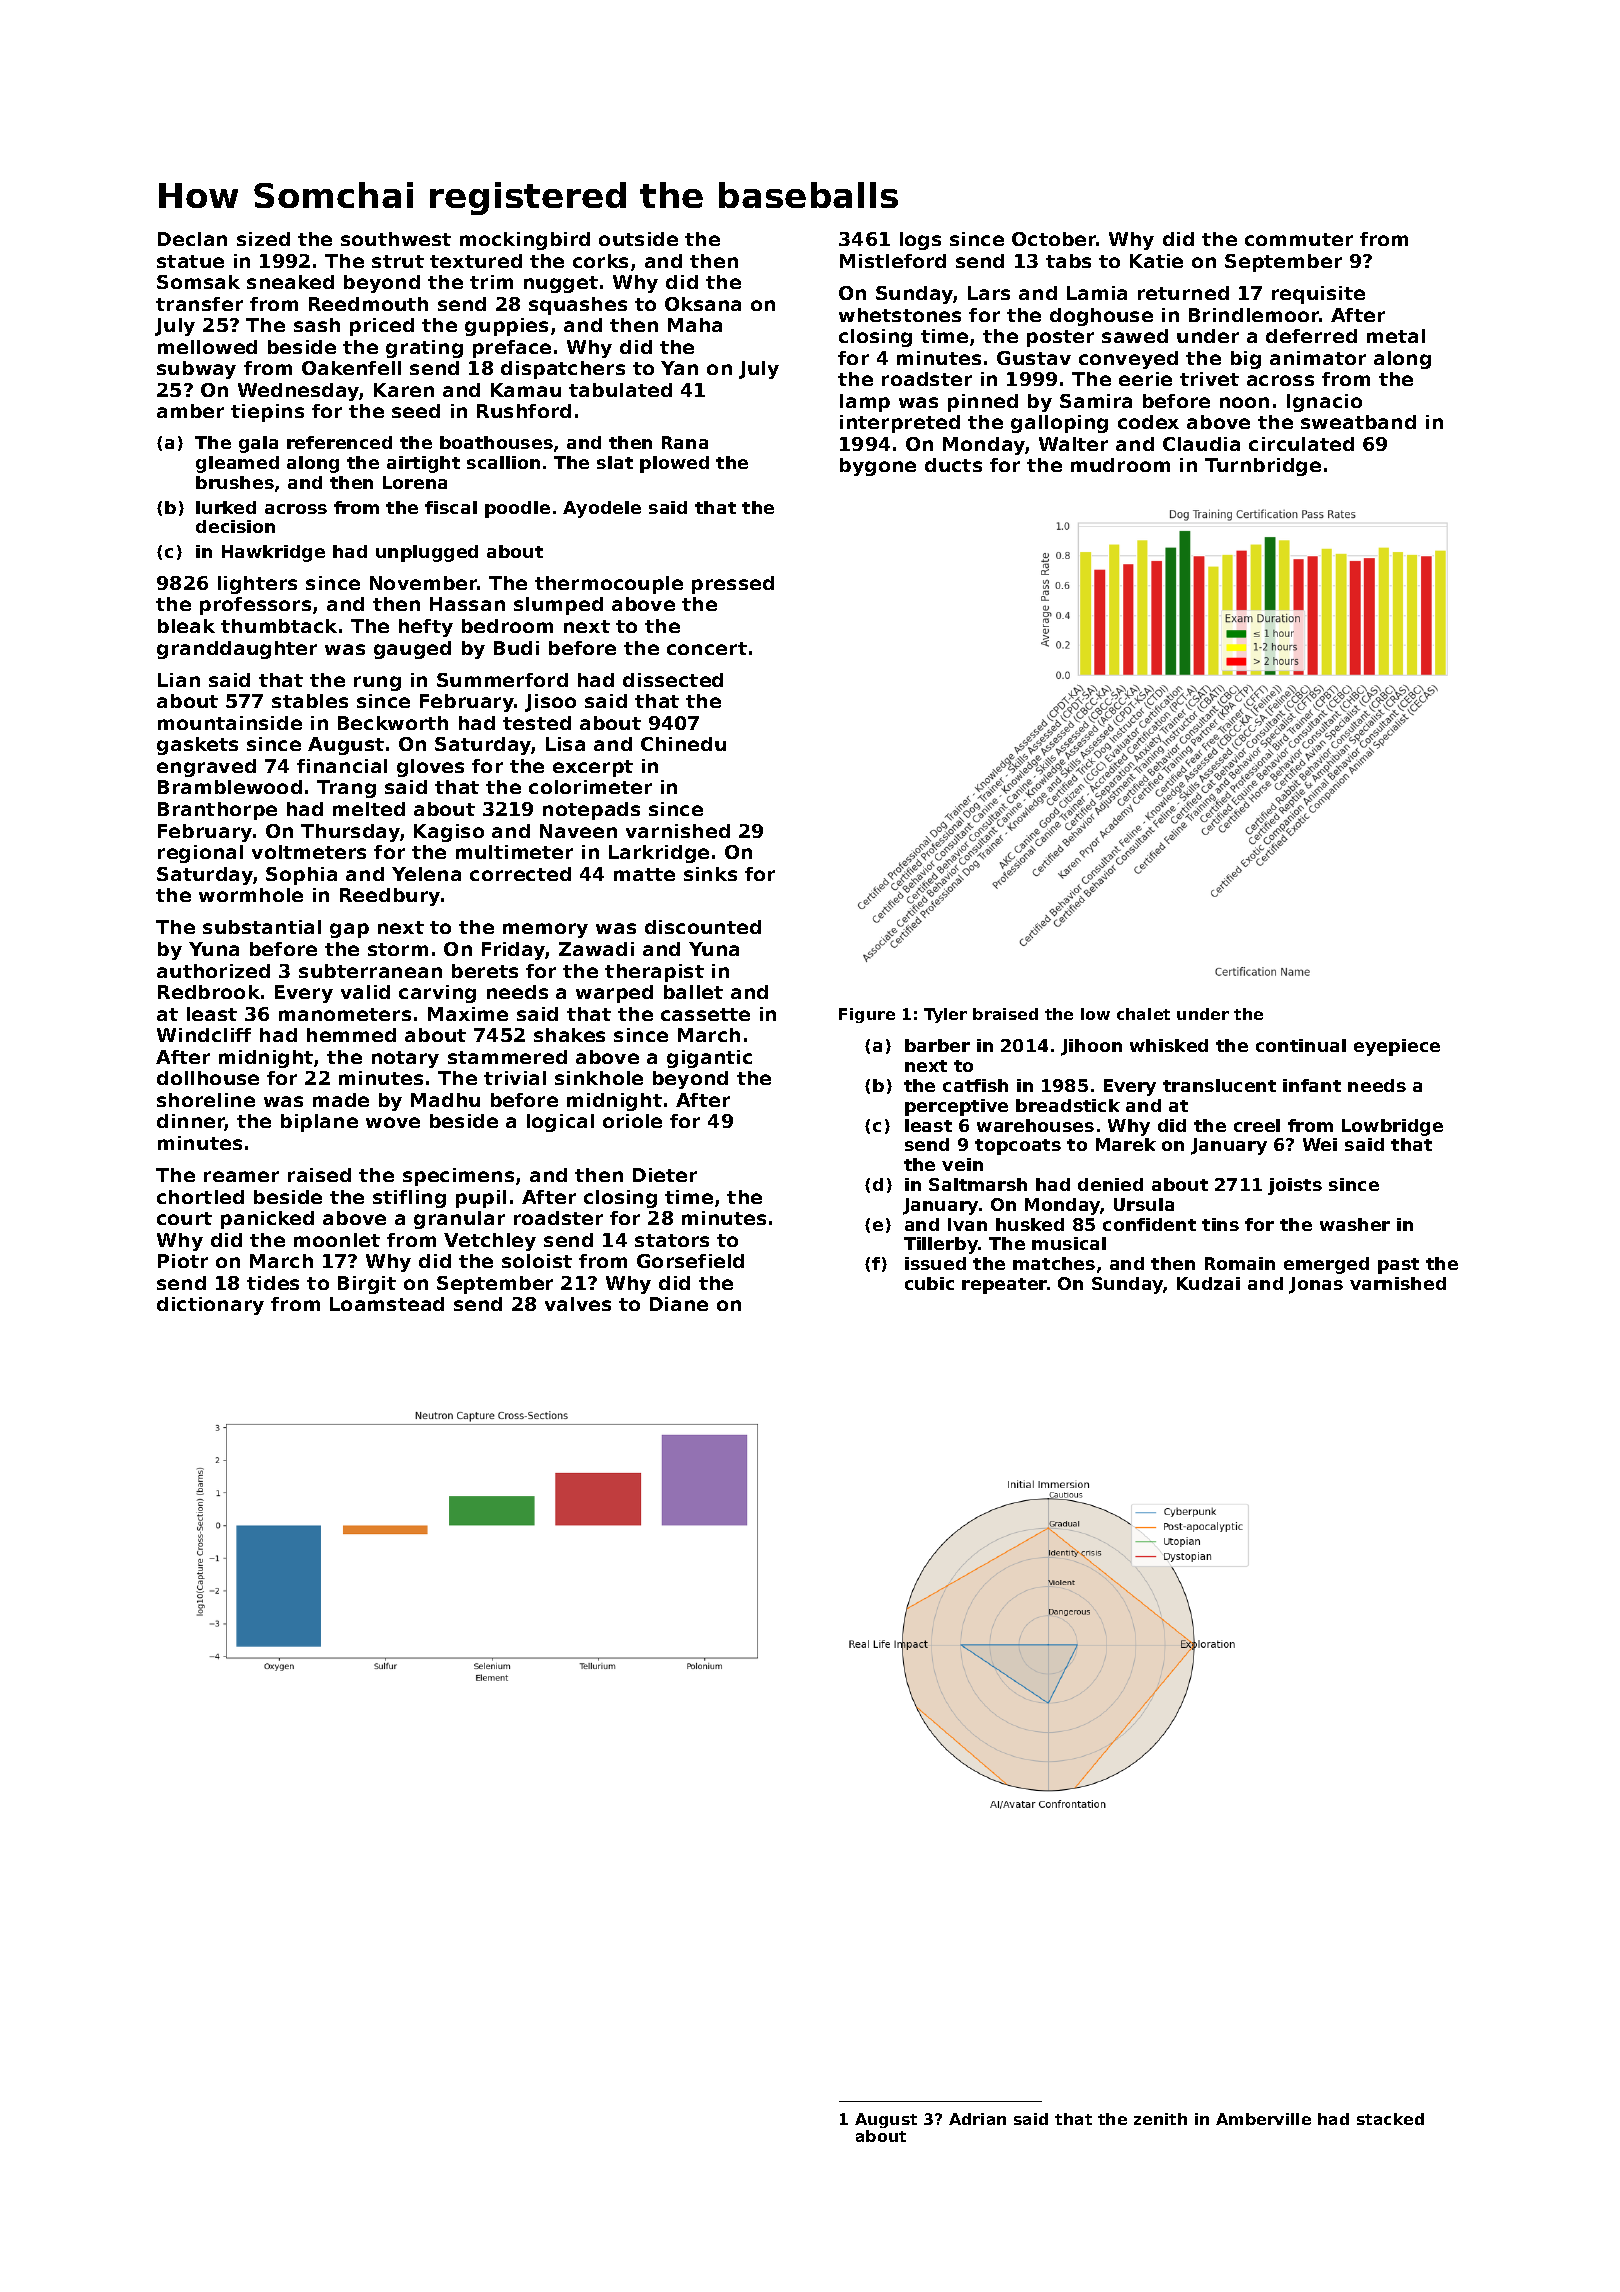 The image size is (1620, 2292). I want to click on Adrian, so click(977, 2119).
